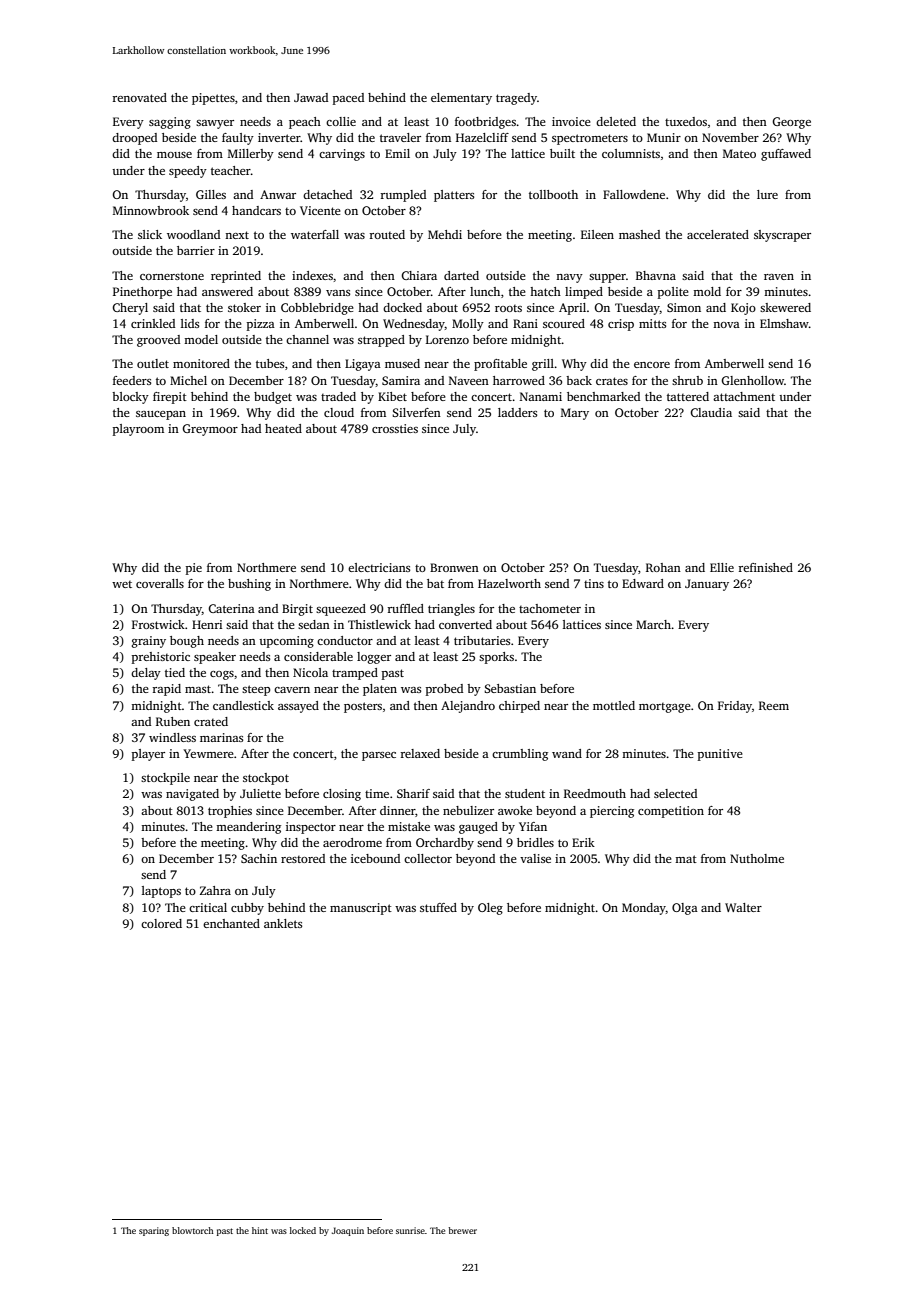 Image resolution: width=924 pixels, height=1308 pixels. Describe the element at coordinates (403, 196) in the document. I see `rumpled` at that location.
